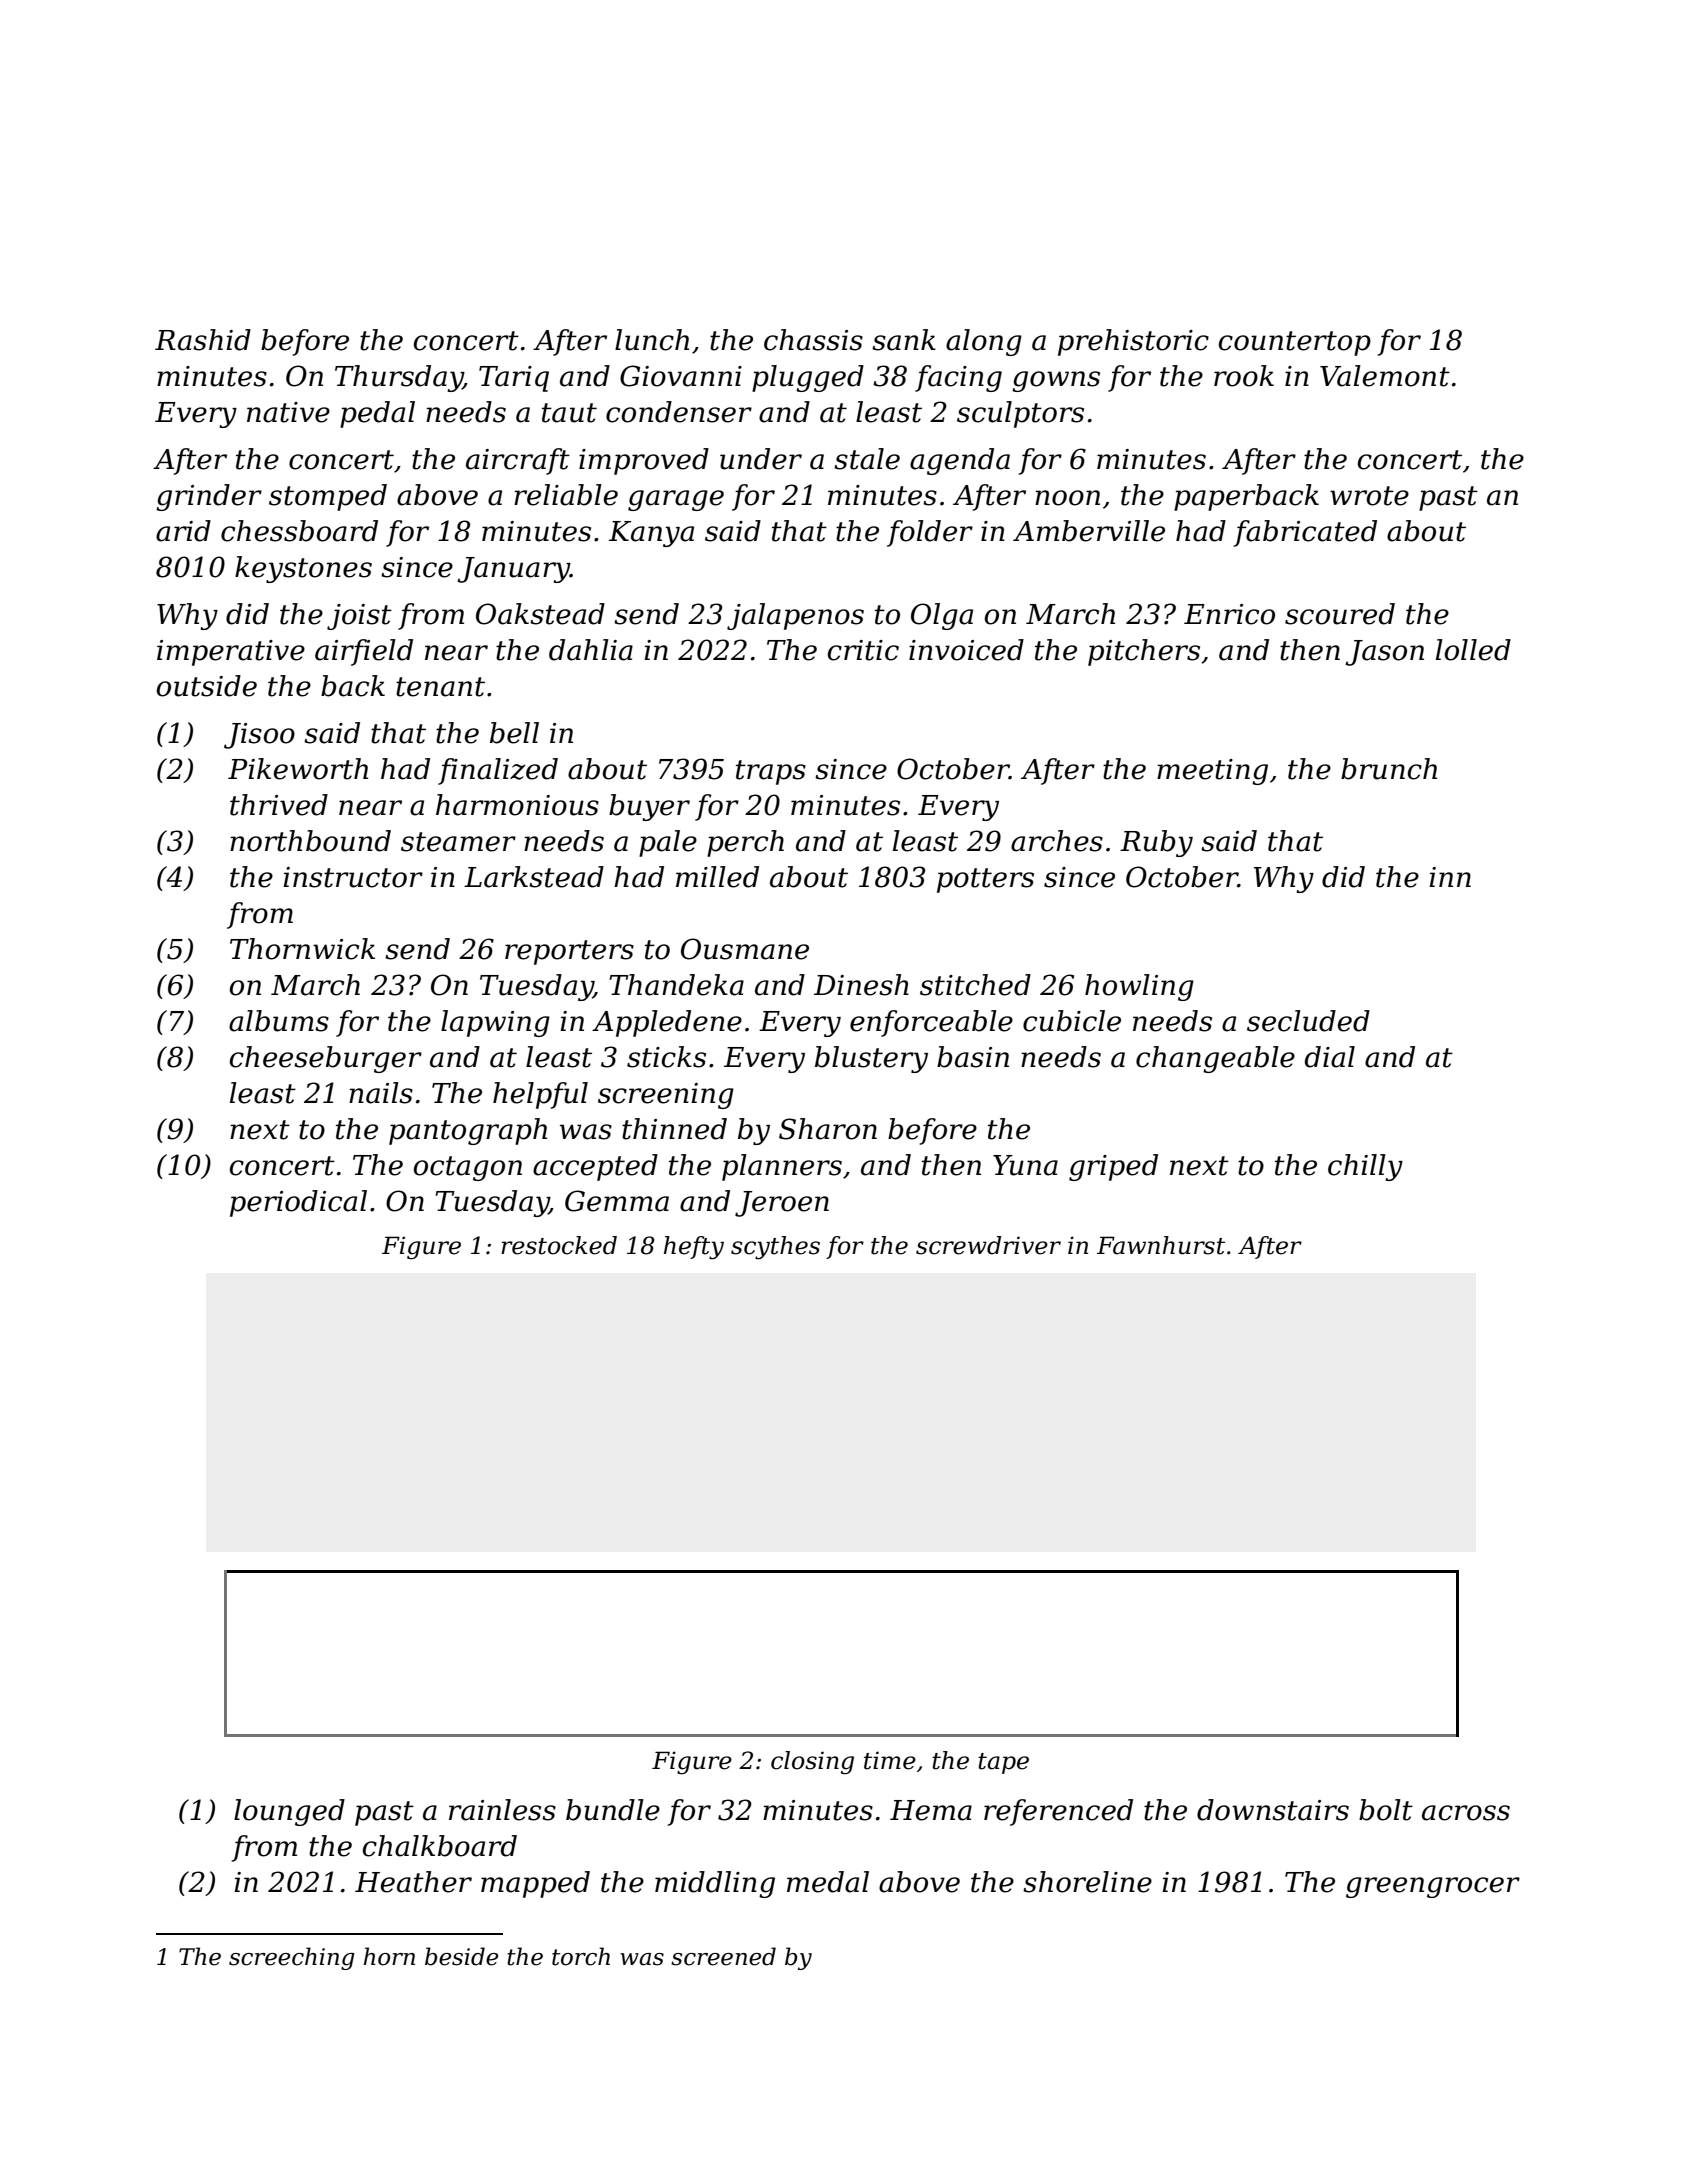 Image resolution: width=1683 pixels, height=2178 pixels. What do you see at coordinates (399, 378) in the screenshot?
I see `Thursday` at bounding box center [399, 378].
